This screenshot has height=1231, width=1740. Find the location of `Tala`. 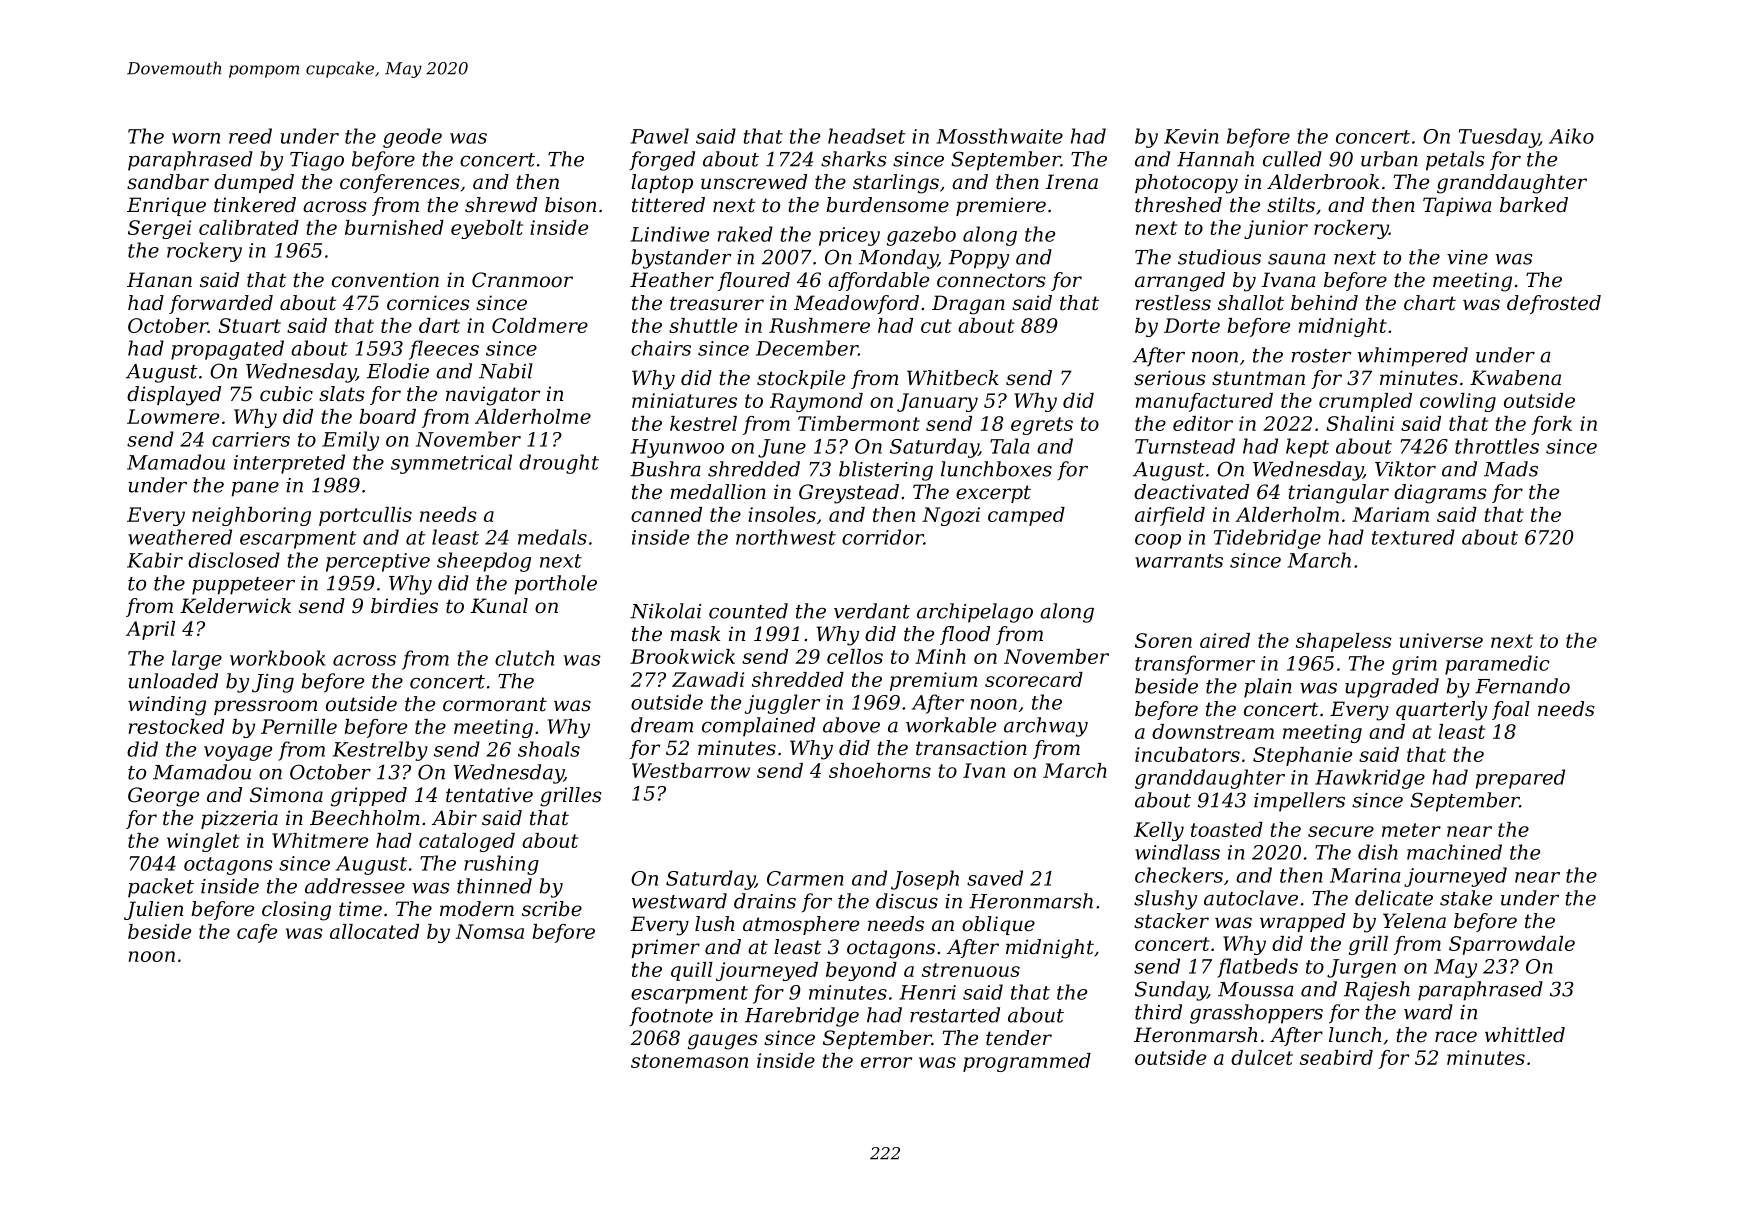

Tala is located at coordinates (1010, 446).
